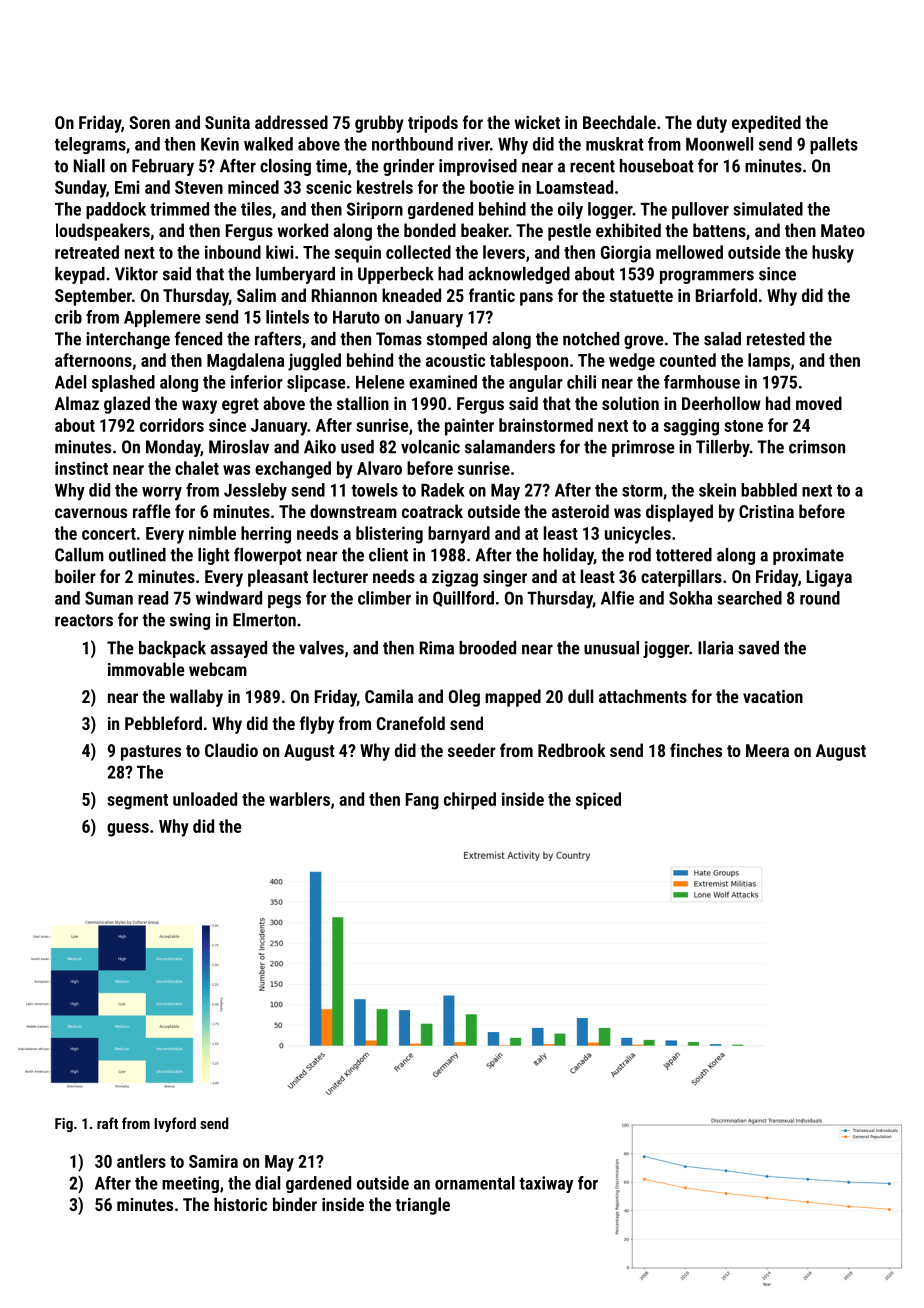 This image has height=1308, width=924. Describe the element at coordinates (464, 698) in the image. I see `Oleg` at that location.
